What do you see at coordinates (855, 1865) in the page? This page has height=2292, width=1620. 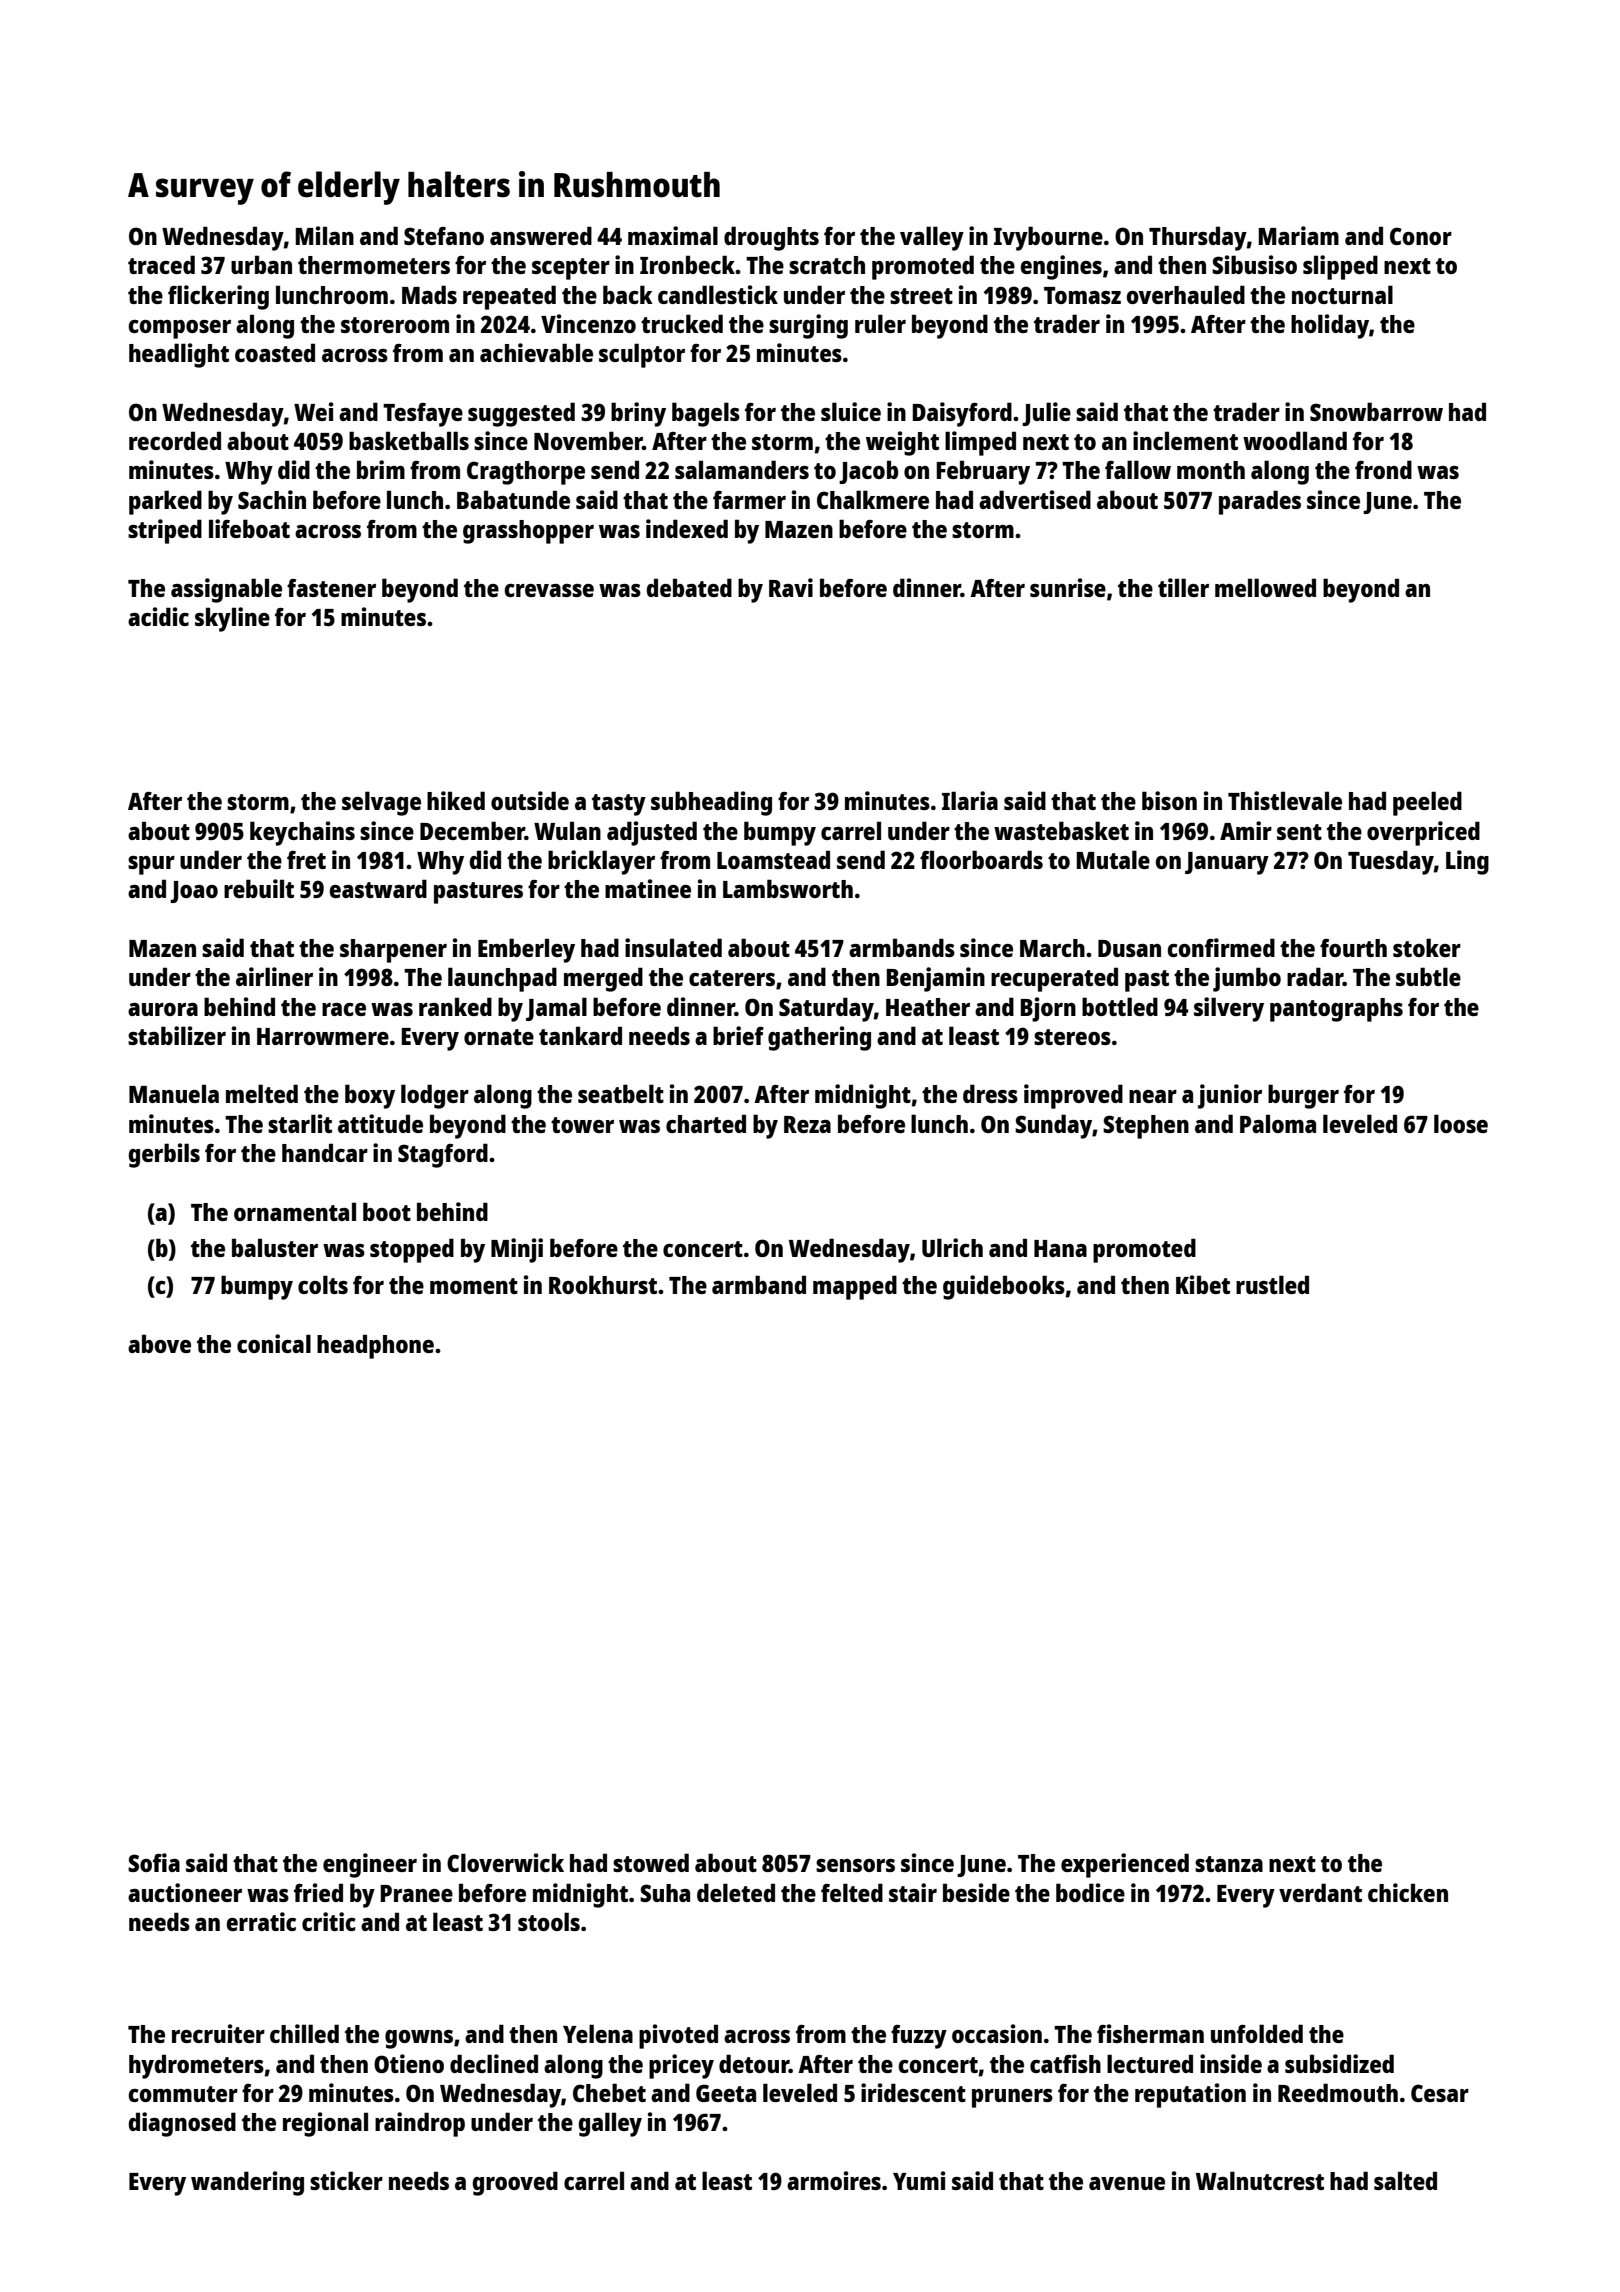 I see `sensors` at bounding box center [855, 1865].
